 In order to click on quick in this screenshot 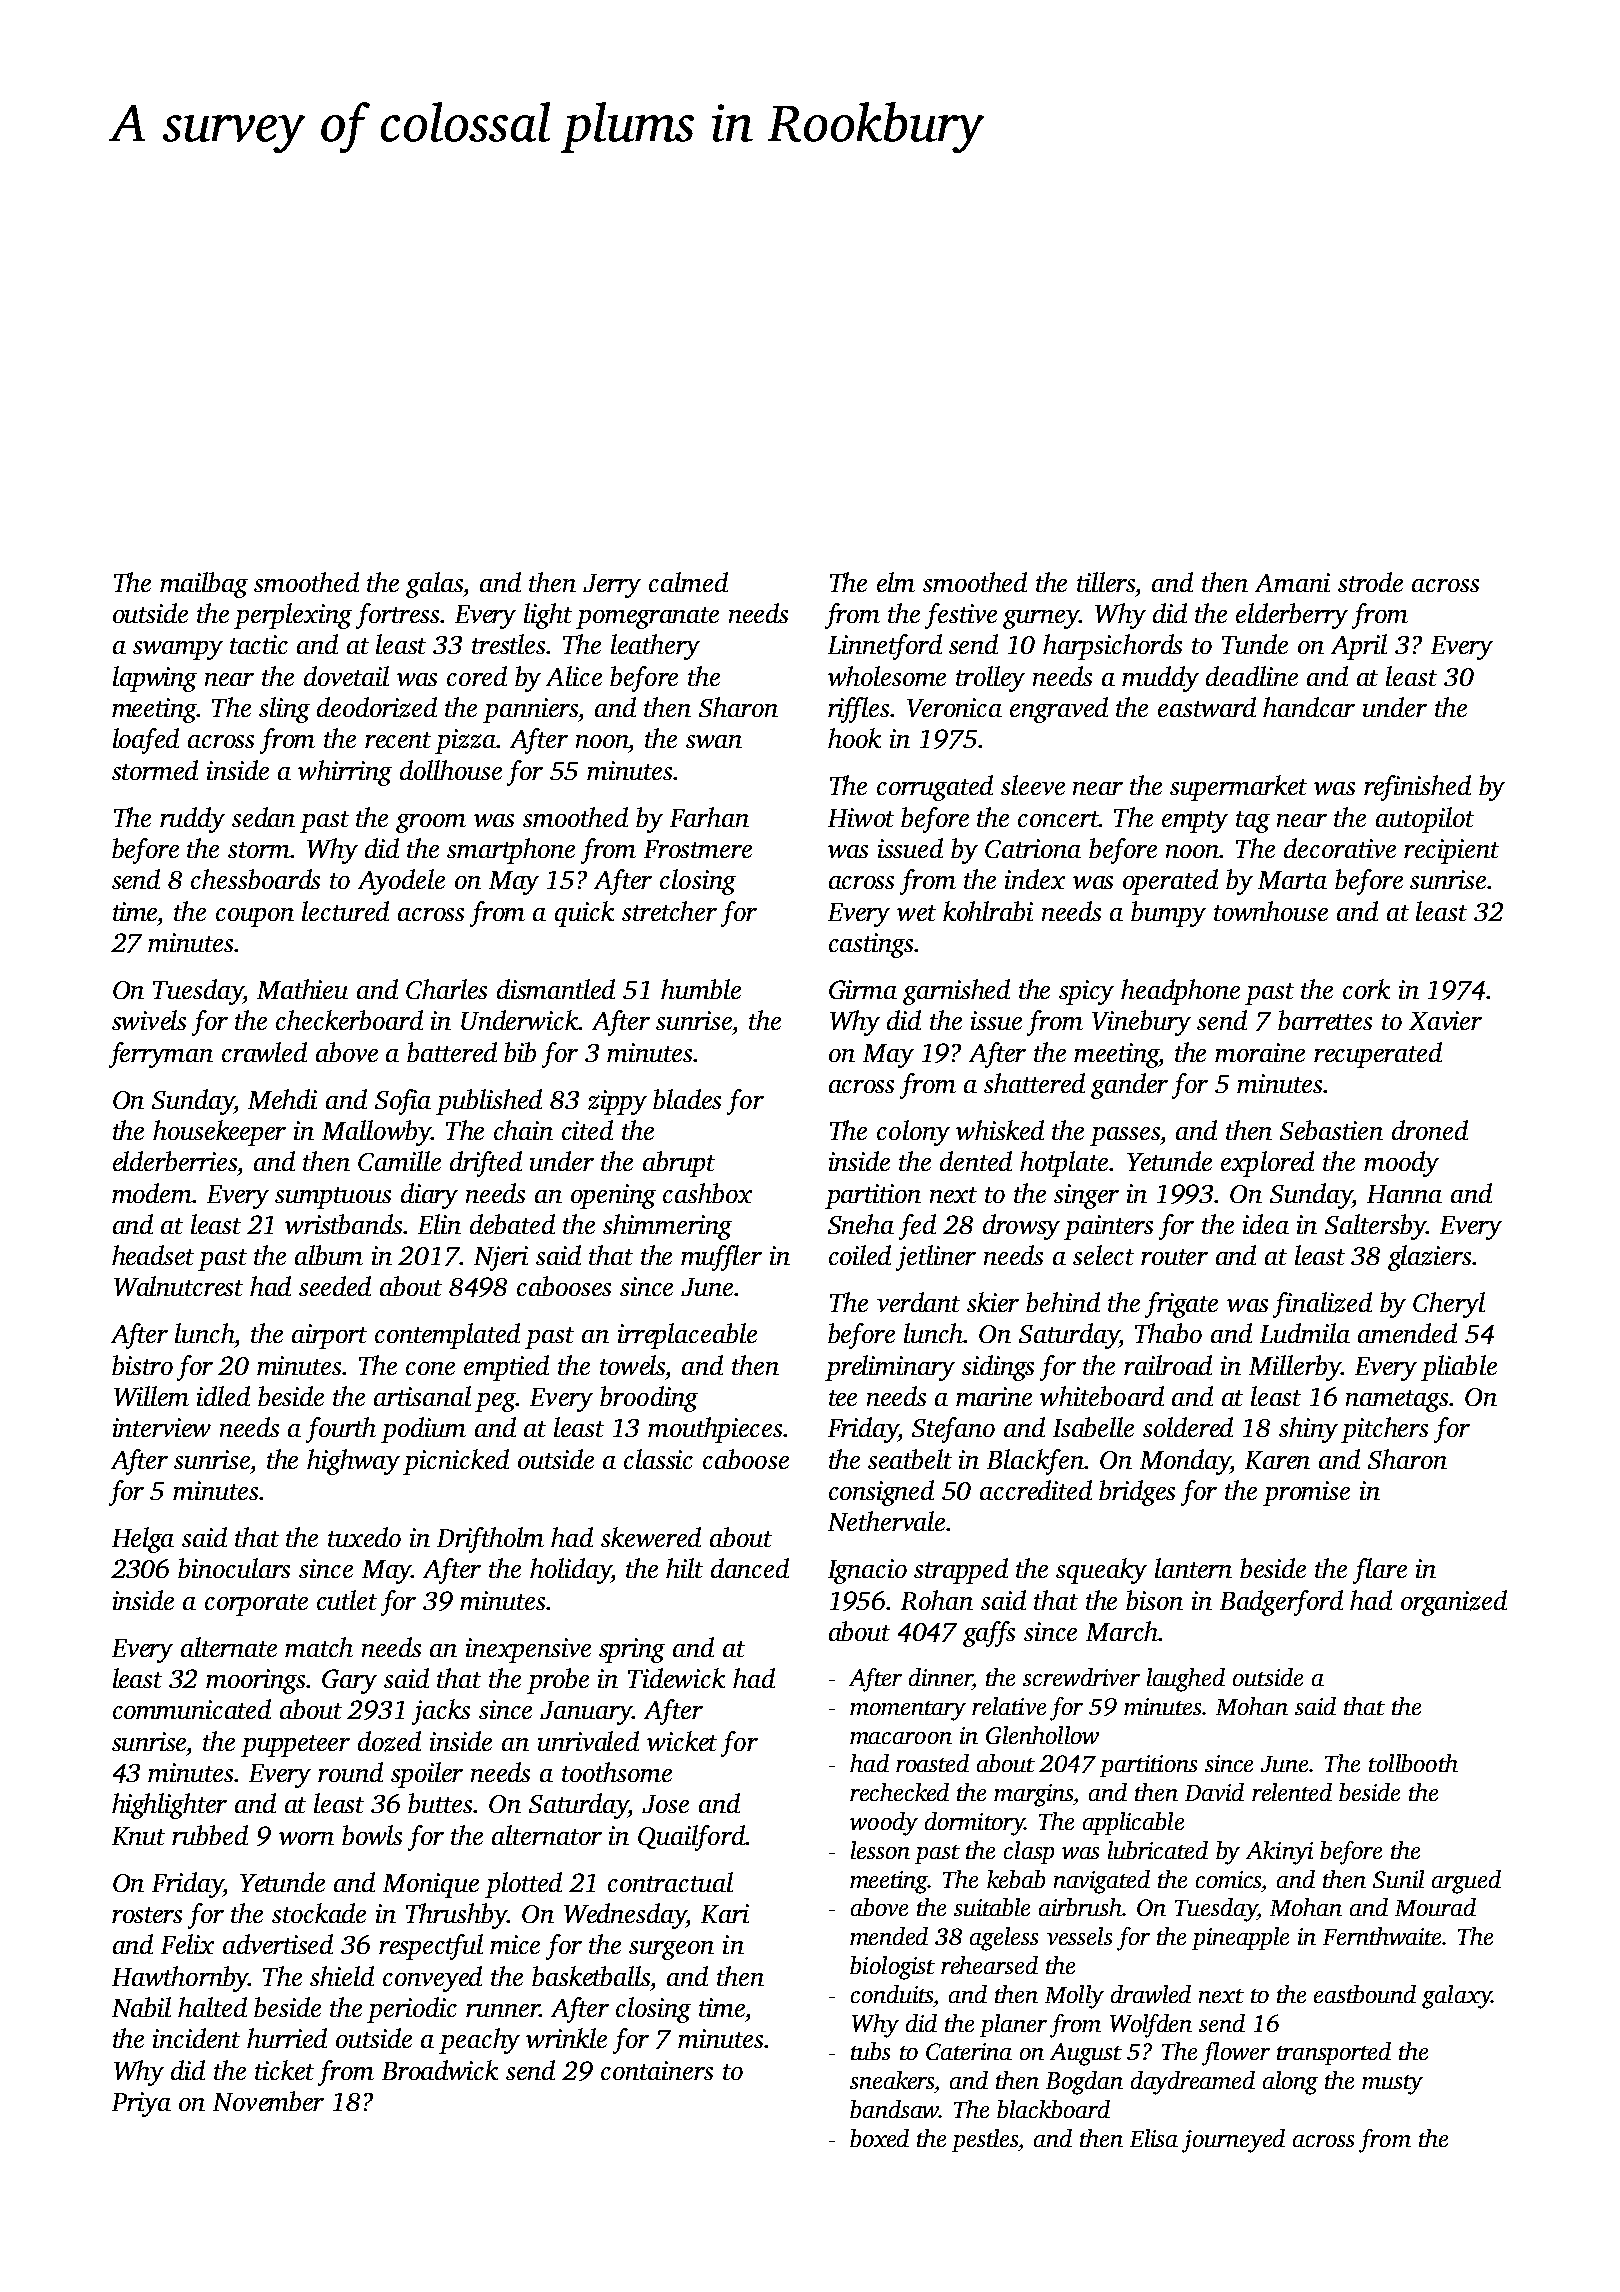, I will do `click(584, 914)`.
